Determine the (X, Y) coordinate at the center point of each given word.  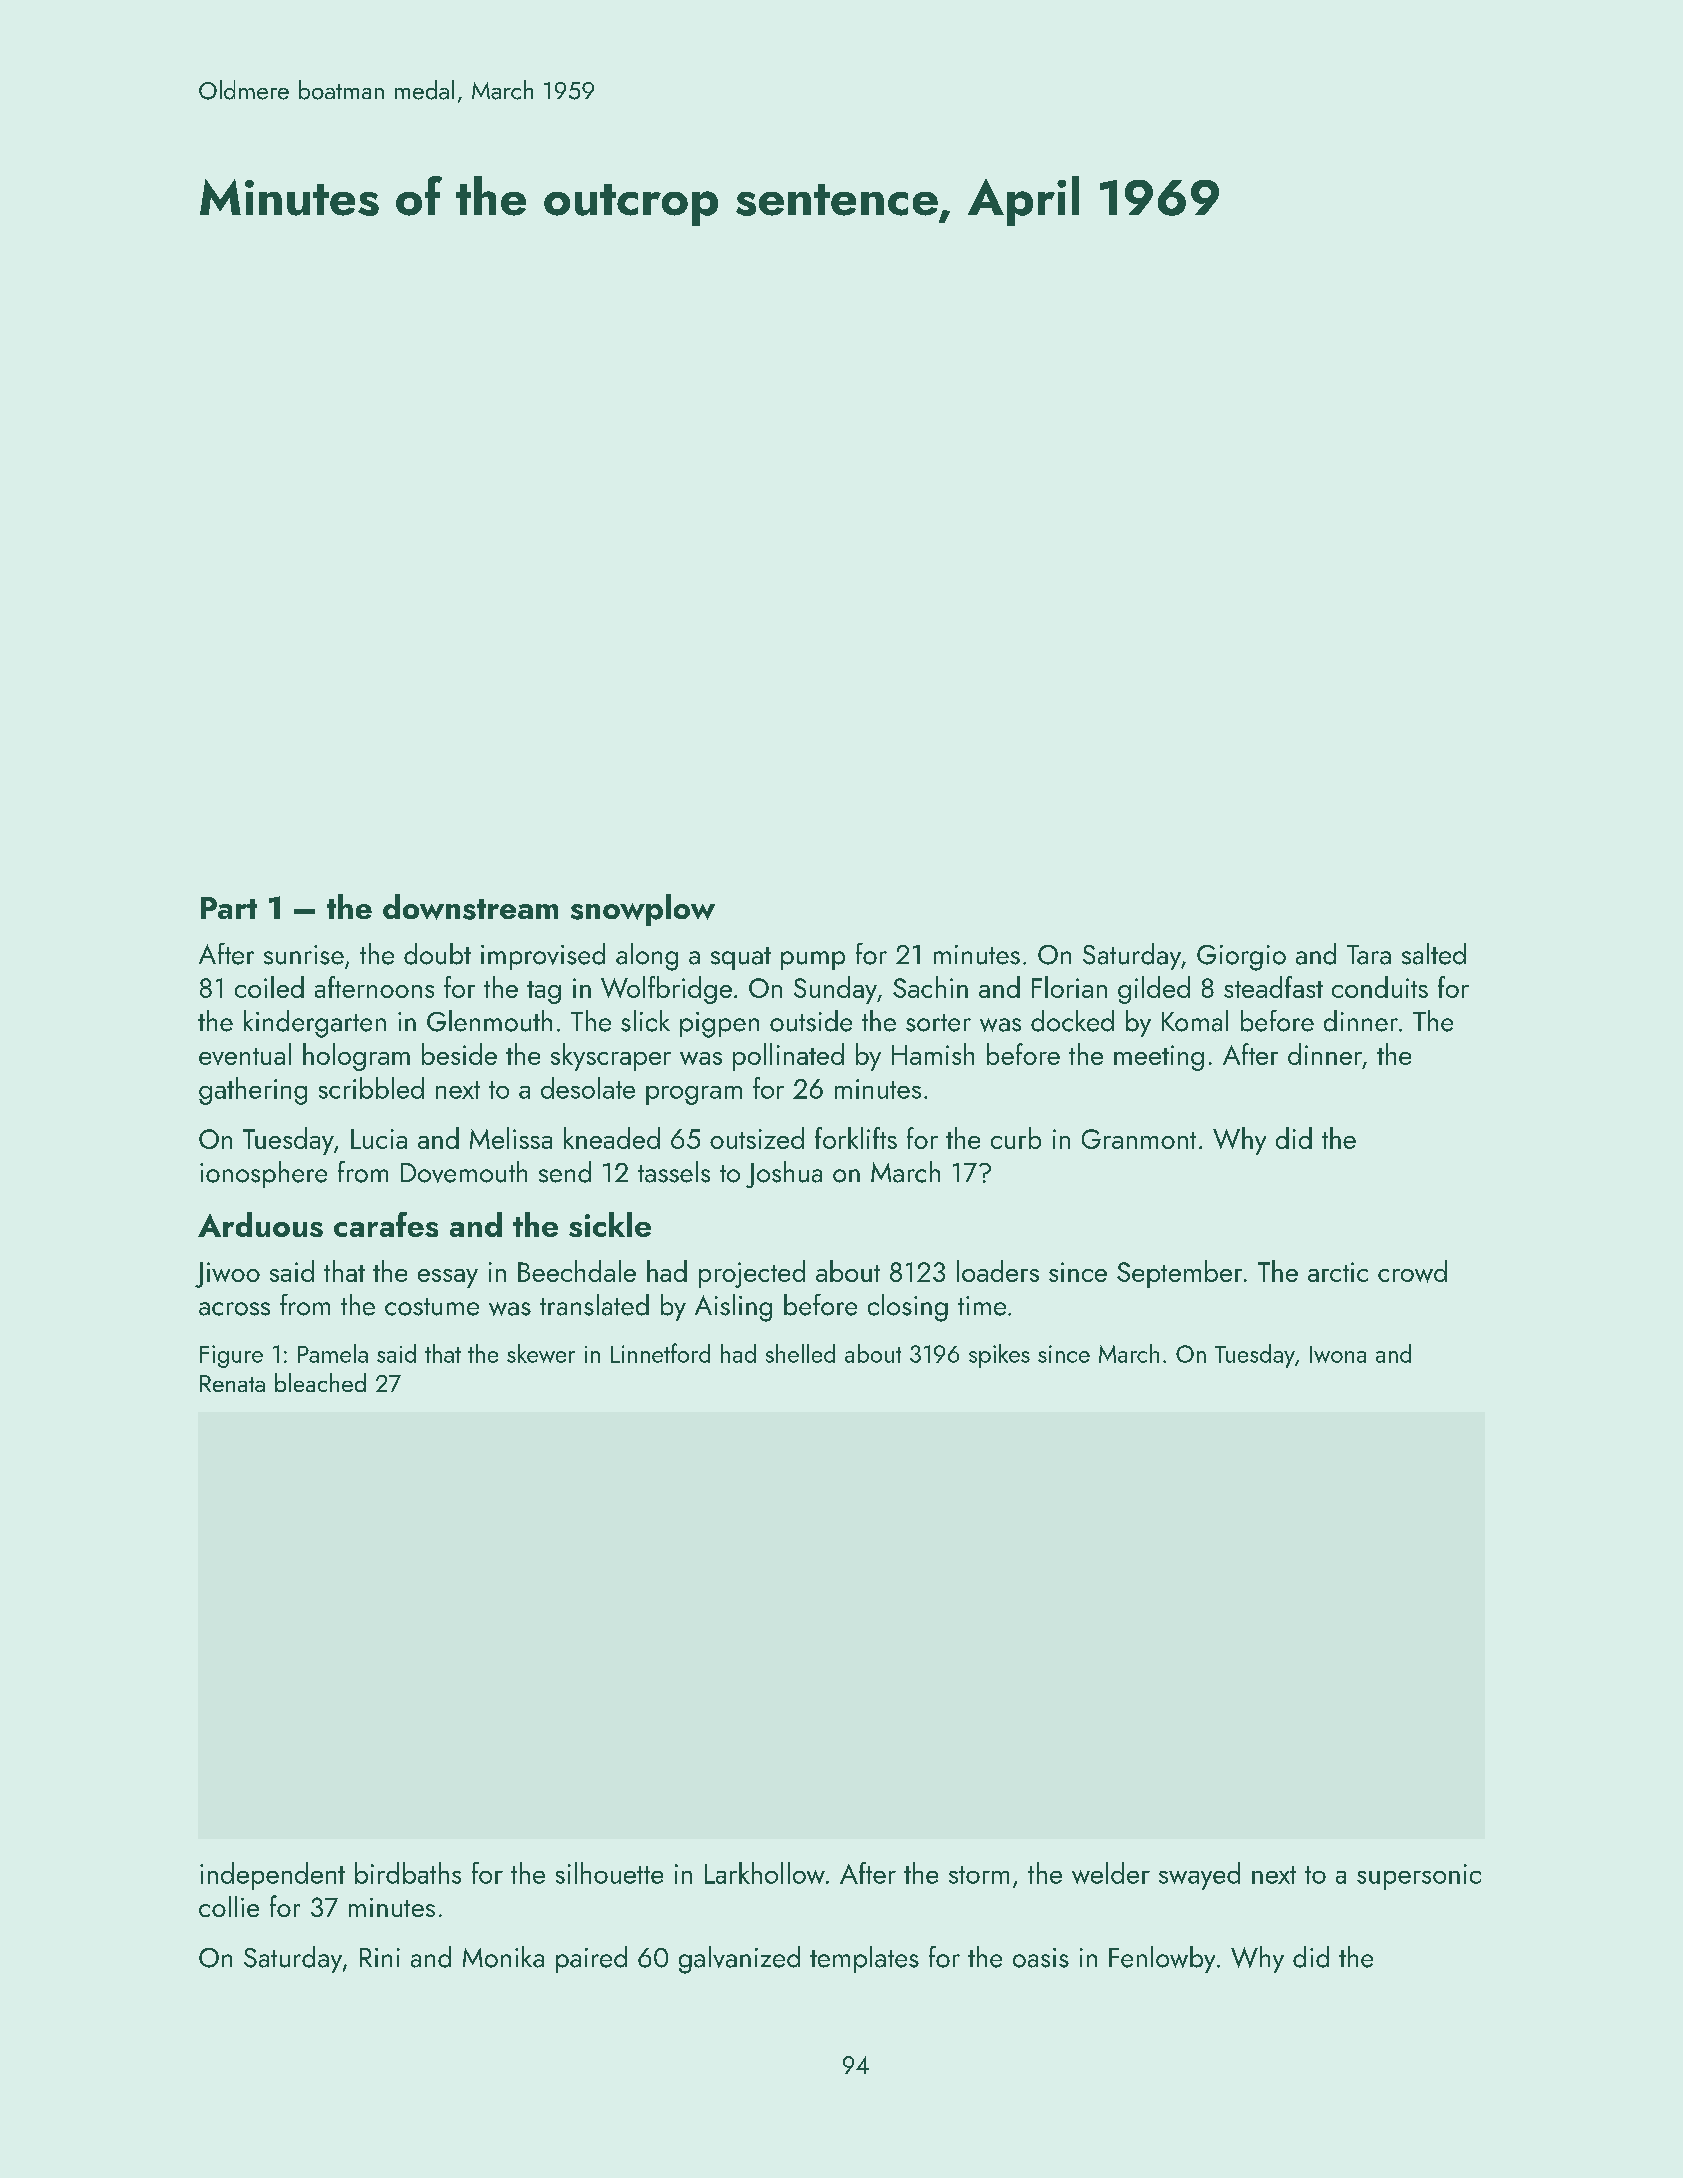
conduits (1380, 987)
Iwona (1338, 1354)
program (694, 1095)
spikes (999, 1356)
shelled (800, 1353)
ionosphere (263, 1174)
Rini (380, 1957)
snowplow (643, 910)
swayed (1199, 1876)
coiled (269, 987)
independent (272, 1876)
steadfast (1273, 987)
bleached (320, 1382)
